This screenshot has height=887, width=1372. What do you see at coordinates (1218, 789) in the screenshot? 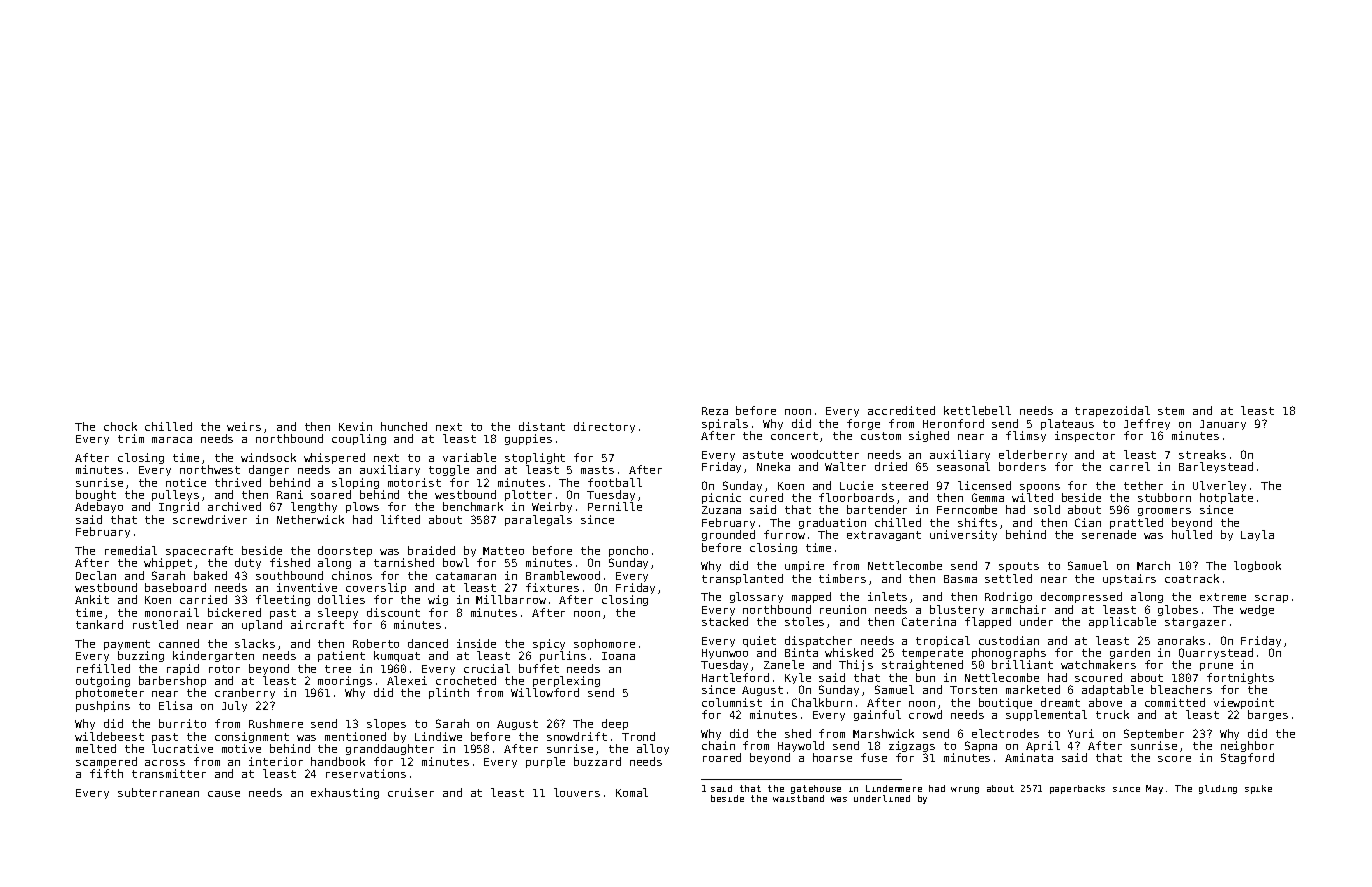
I see `gliding` at bounding box center [1218, 789].
